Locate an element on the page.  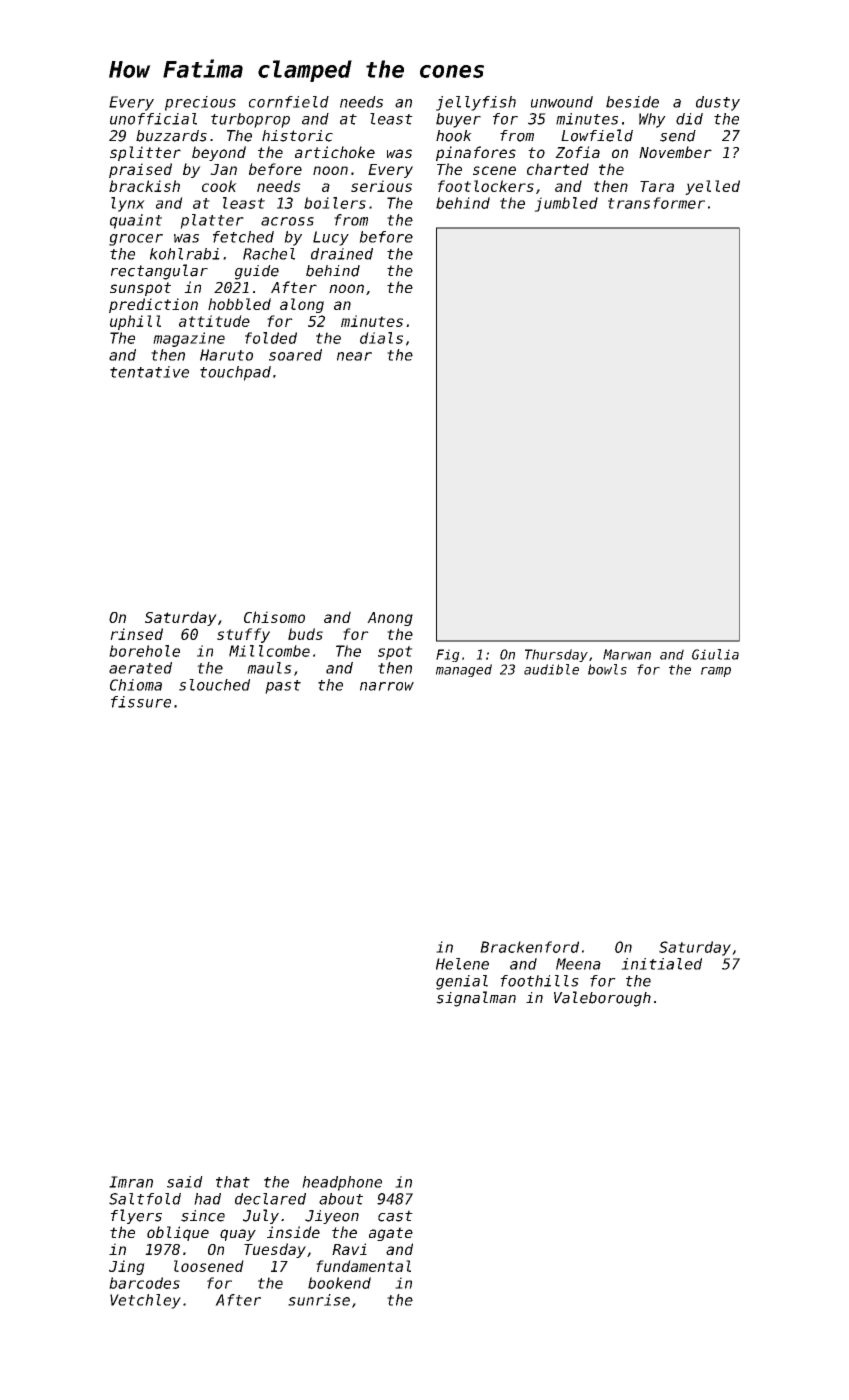
Chisomo is located at coordinates (274, 617).
